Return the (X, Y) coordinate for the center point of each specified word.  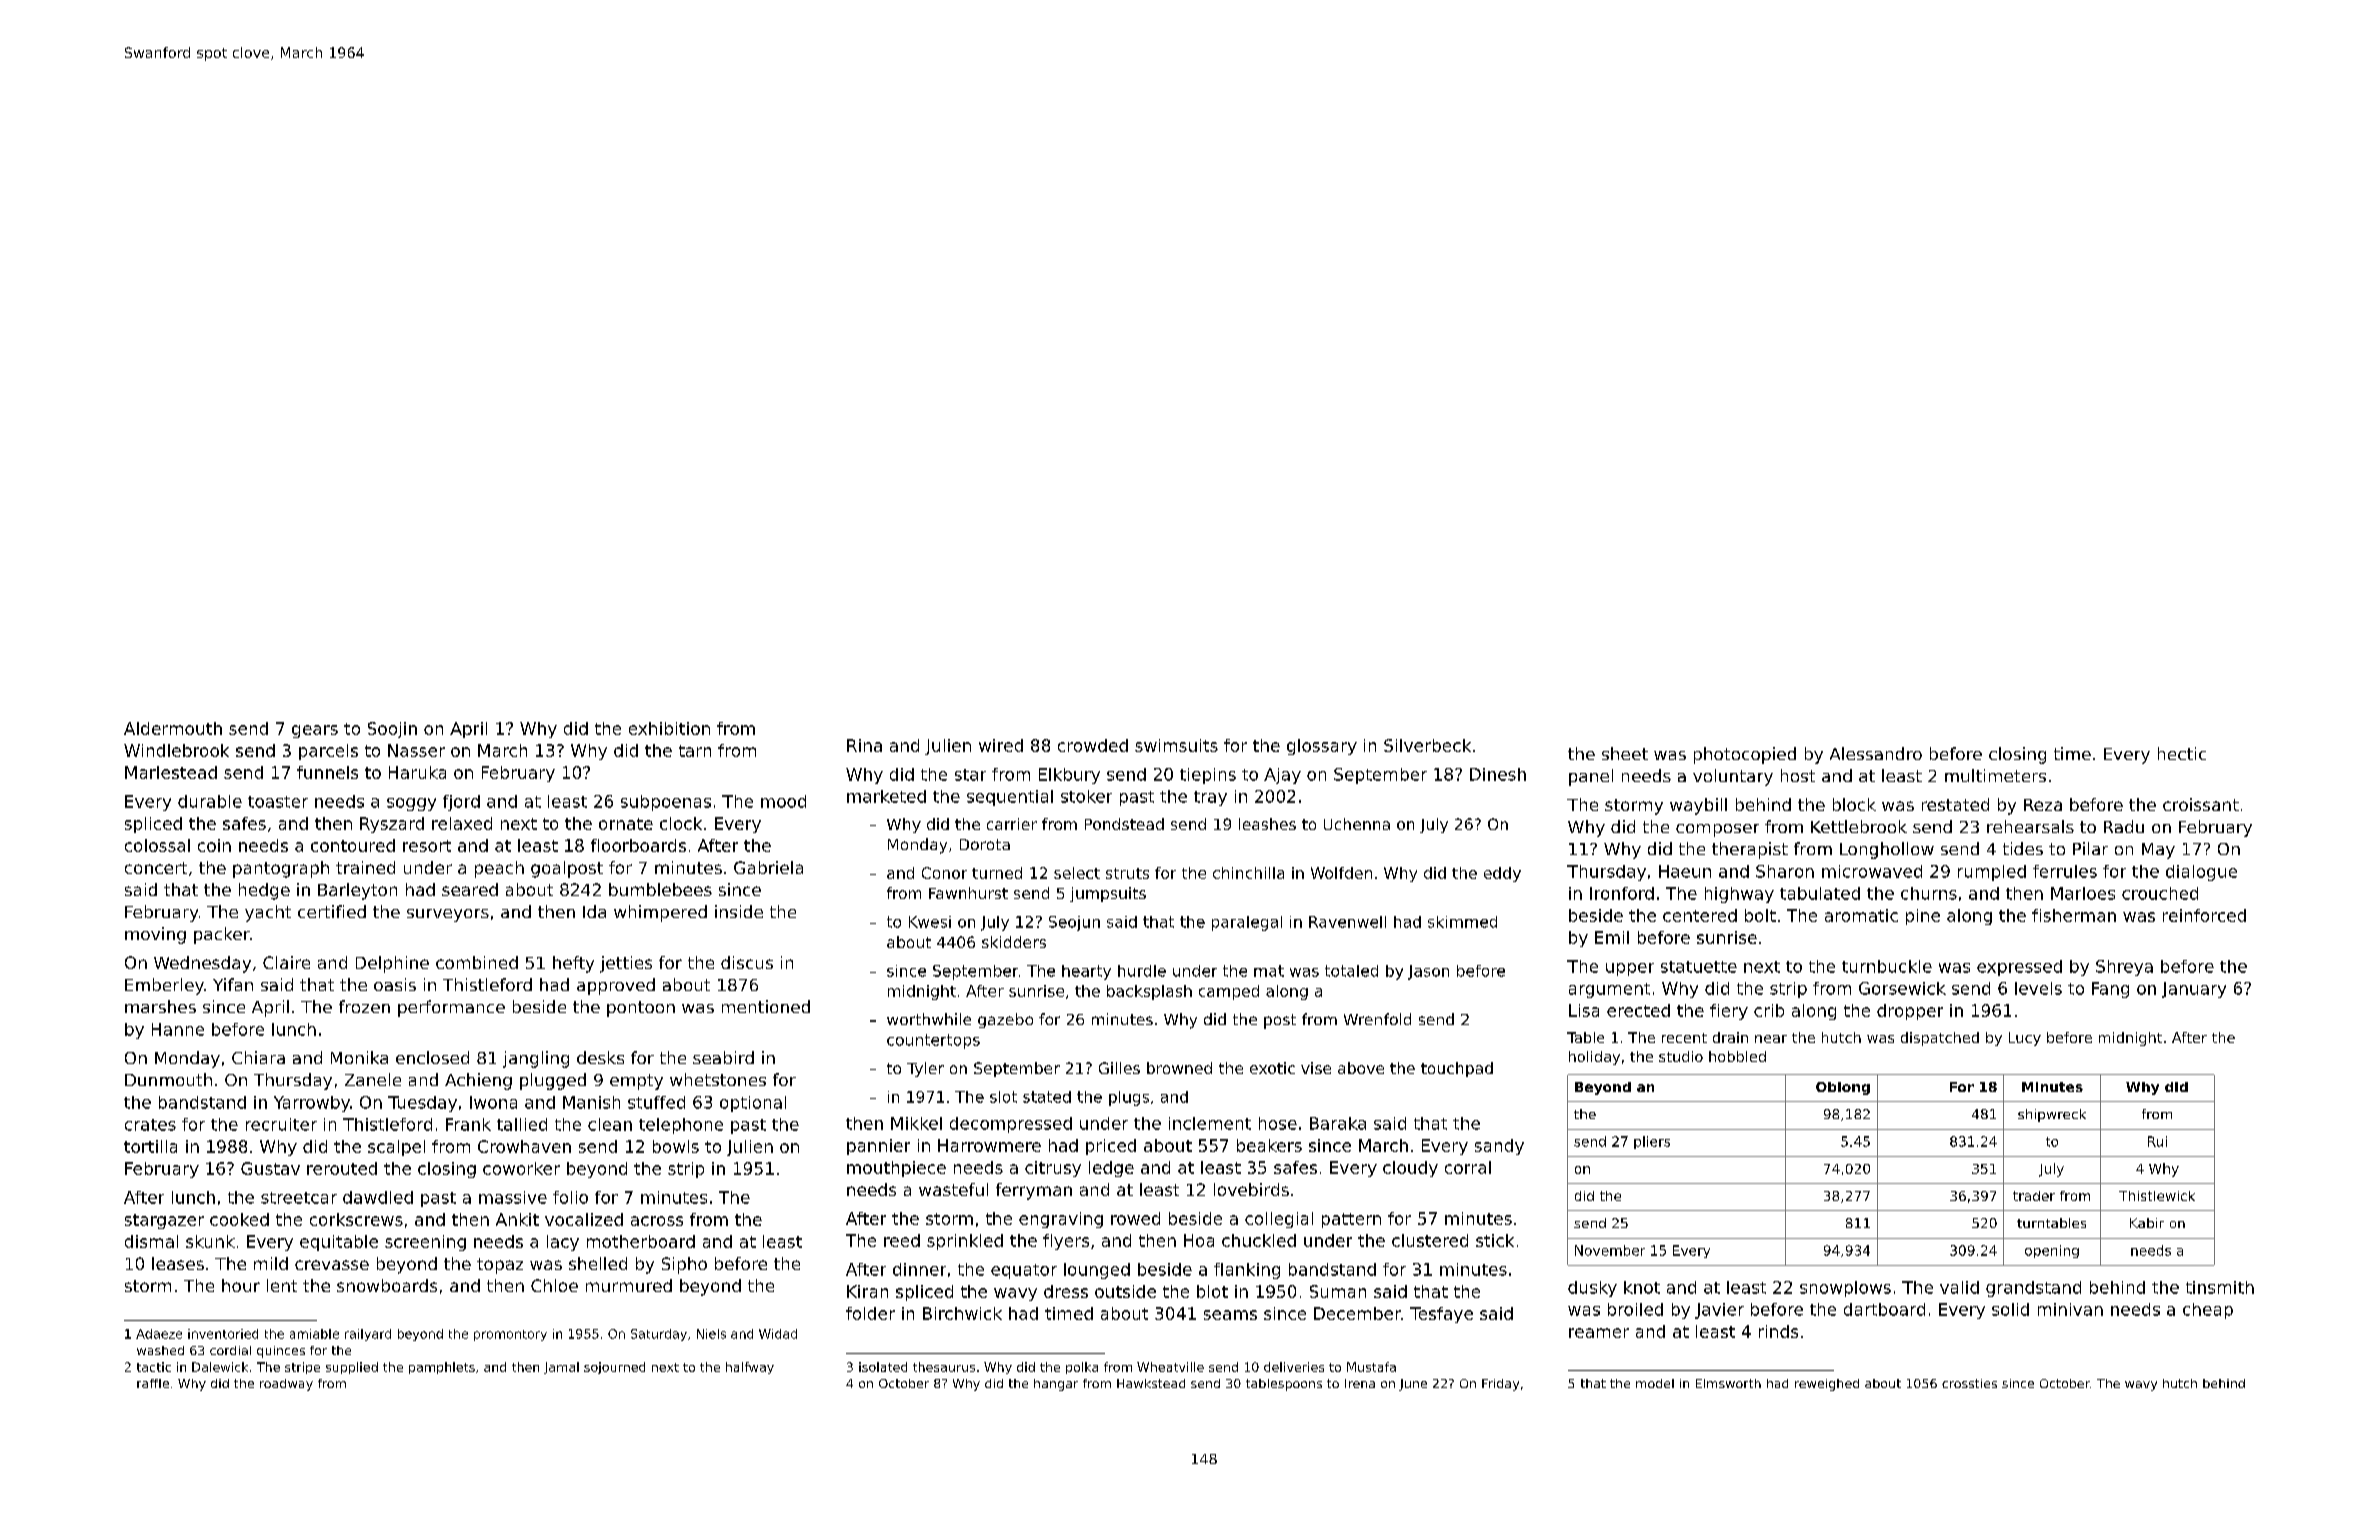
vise (1316, 1068)
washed (160, 1350)
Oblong (1843, 1088)
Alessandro (1876, 753)
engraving (1061, 1220)
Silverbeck (1427, 745)
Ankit (517, 1219)
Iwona (493, 1102)
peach (499, 869)
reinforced (2204, 915)
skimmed (1462, 922)
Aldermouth (173, 728)
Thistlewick (2157, 1196)
